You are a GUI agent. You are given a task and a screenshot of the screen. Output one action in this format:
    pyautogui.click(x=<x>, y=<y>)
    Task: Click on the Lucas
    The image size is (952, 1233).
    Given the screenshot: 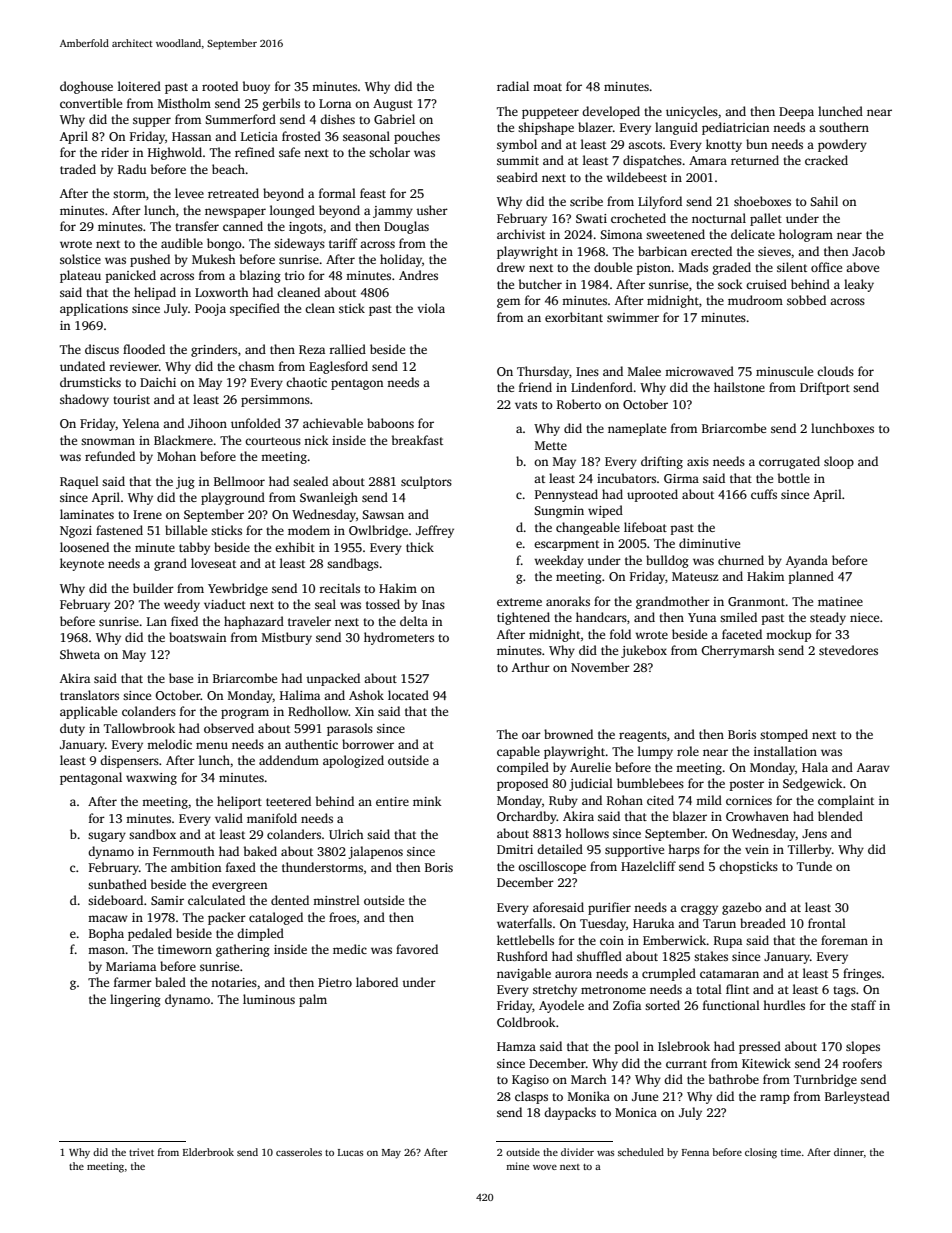 What is the action you would take?
    pyautogui.click(x=350, y=1152)
